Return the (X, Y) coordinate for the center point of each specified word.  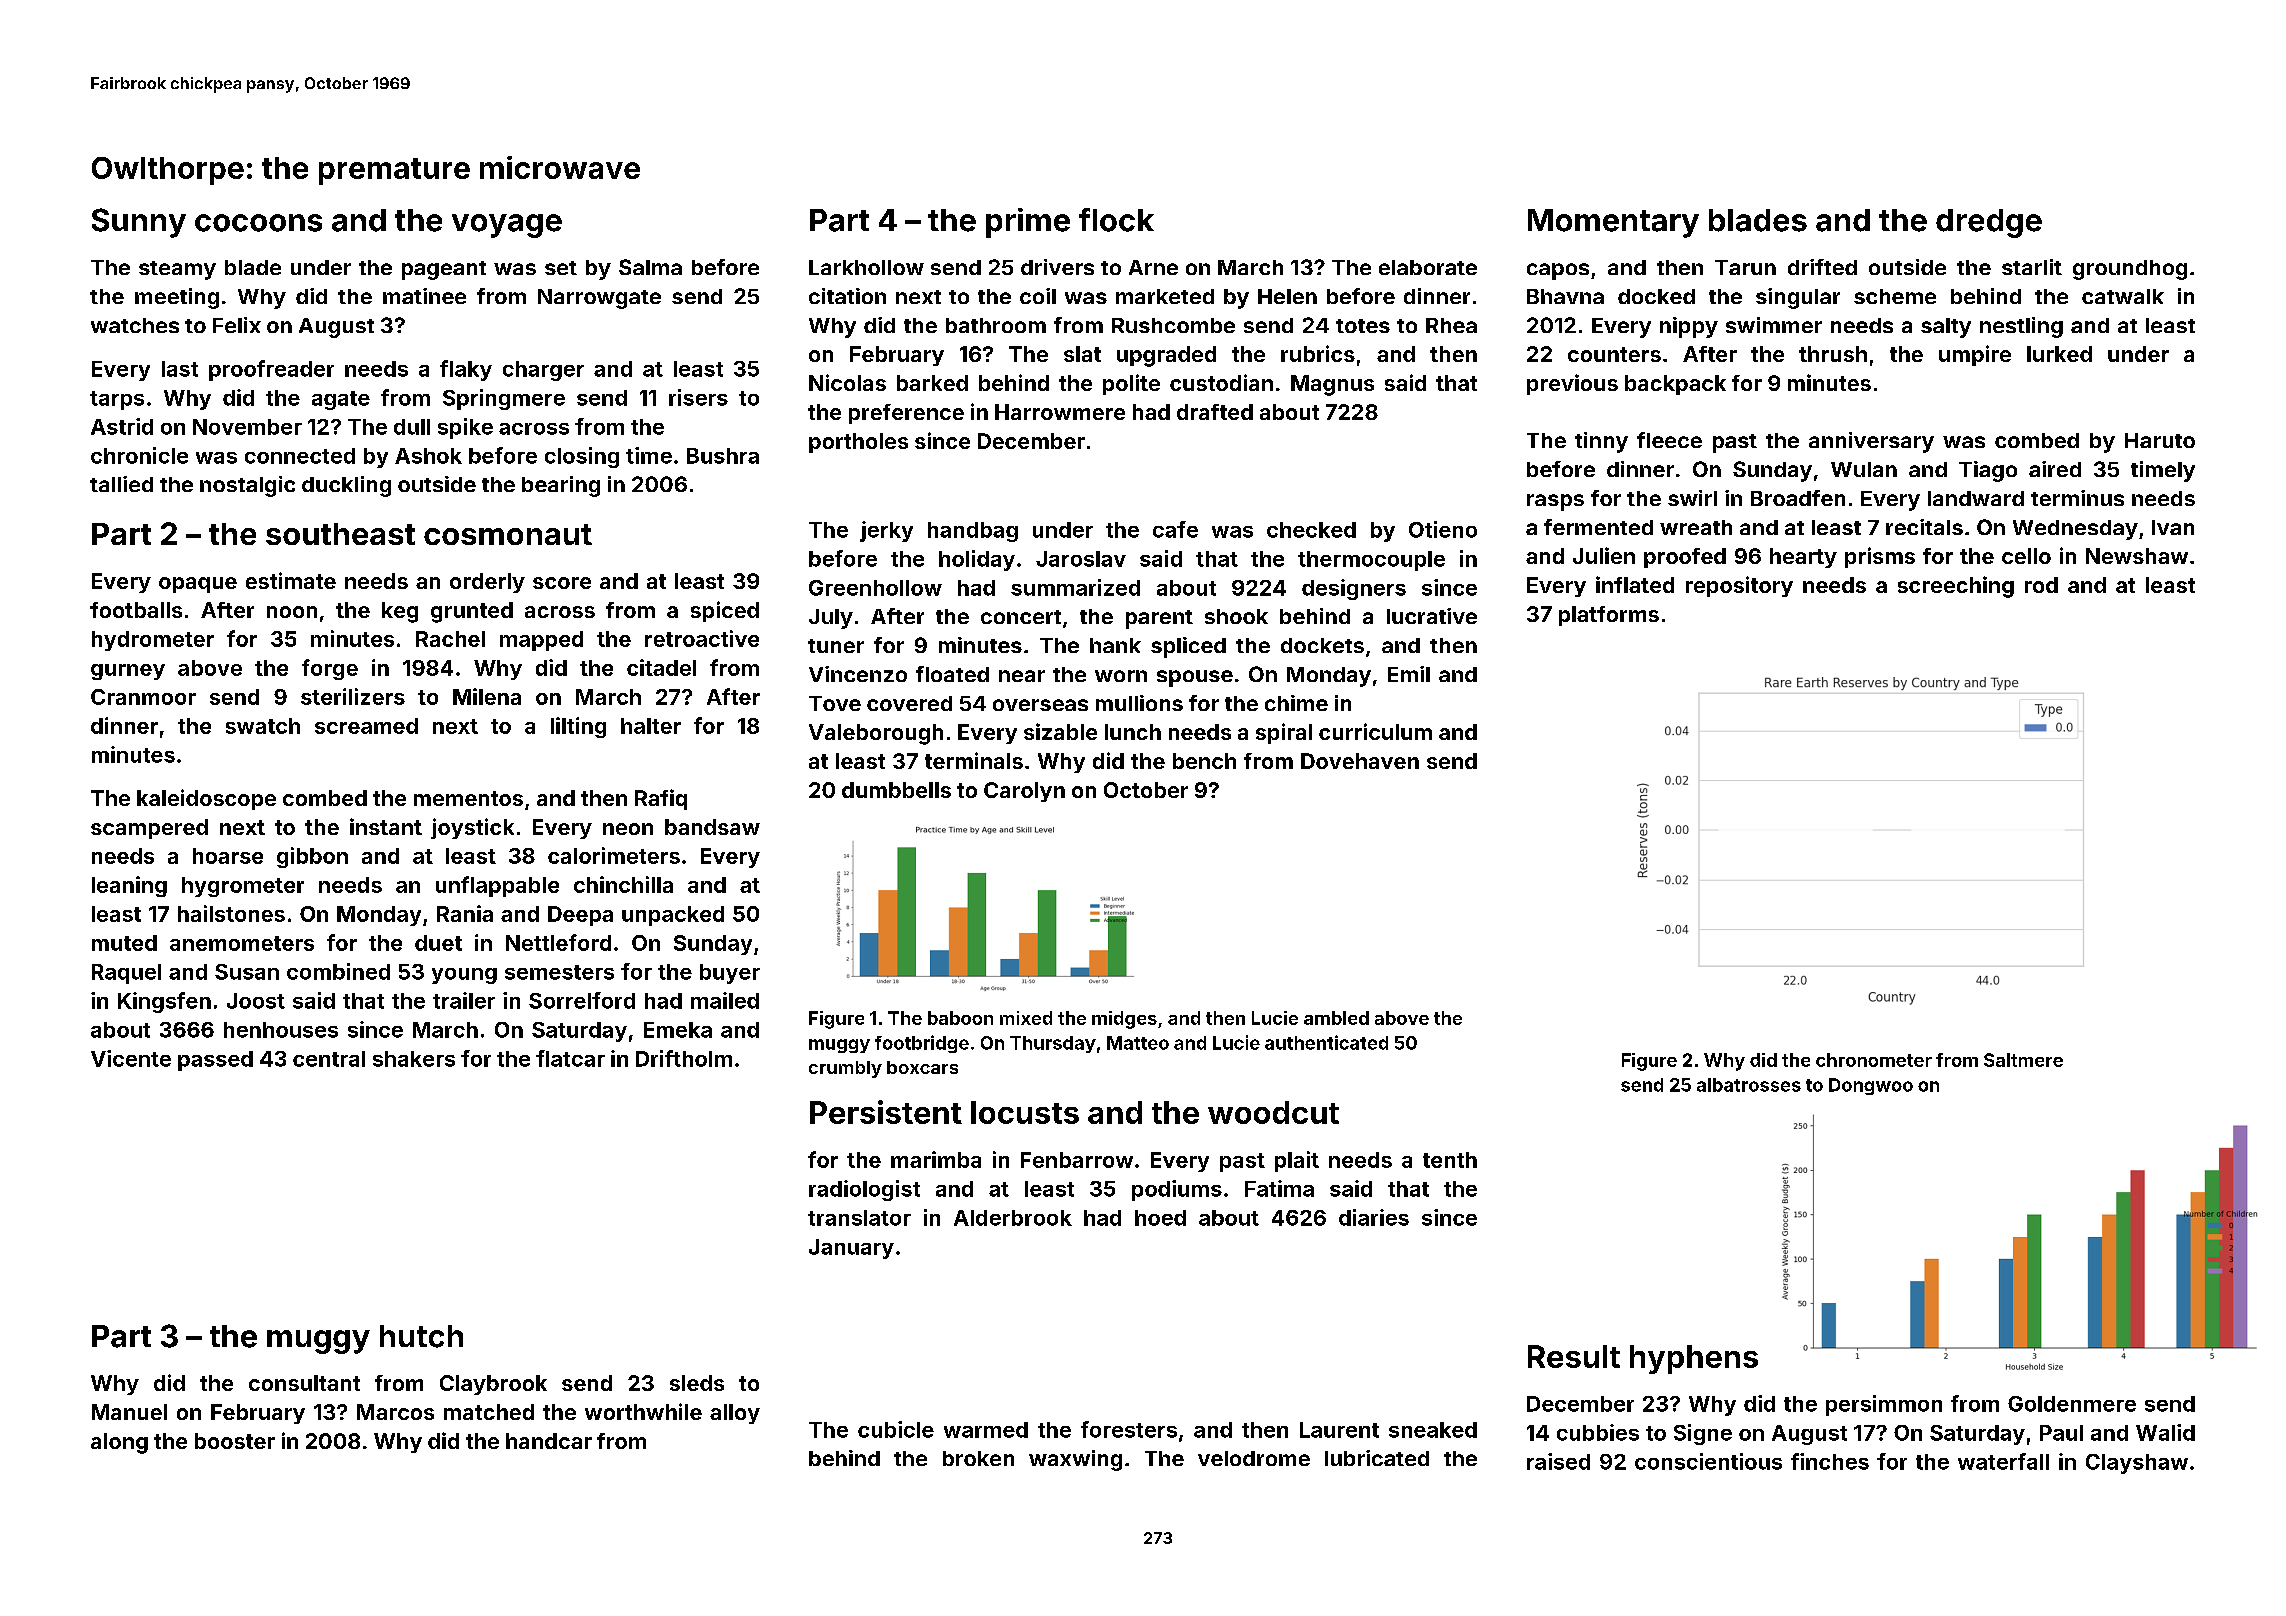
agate (341, 400)
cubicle (896, 1429)
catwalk (2123, 296)
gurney (128, 672)
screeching (1956, 587)
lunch (1133, 732)
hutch (421, 1336)
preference (906, 414)
